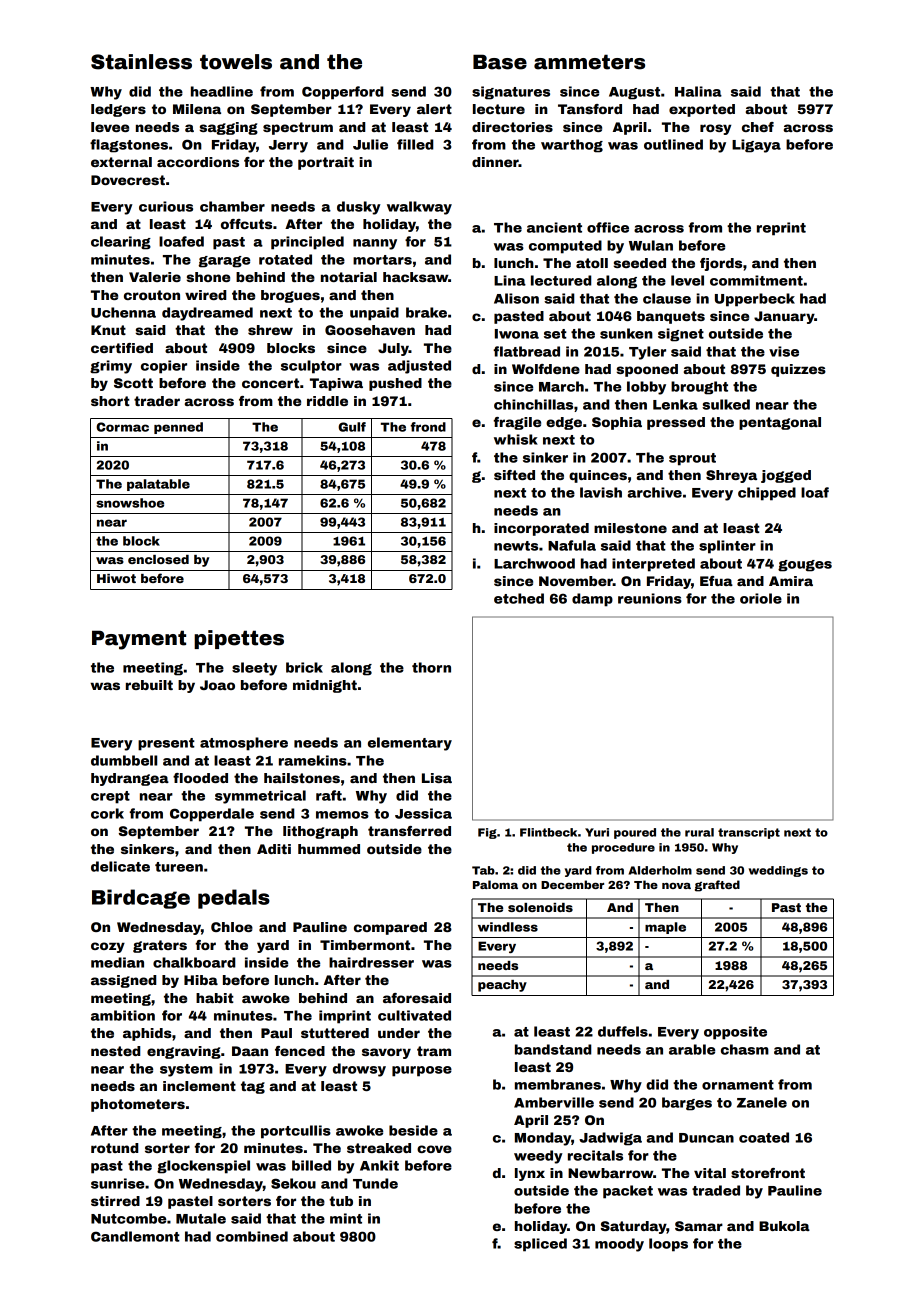  What do you see at coordinates (755, 300) in the screenshot?
I see `Upperbeck` at bounding box center [755, 300].
